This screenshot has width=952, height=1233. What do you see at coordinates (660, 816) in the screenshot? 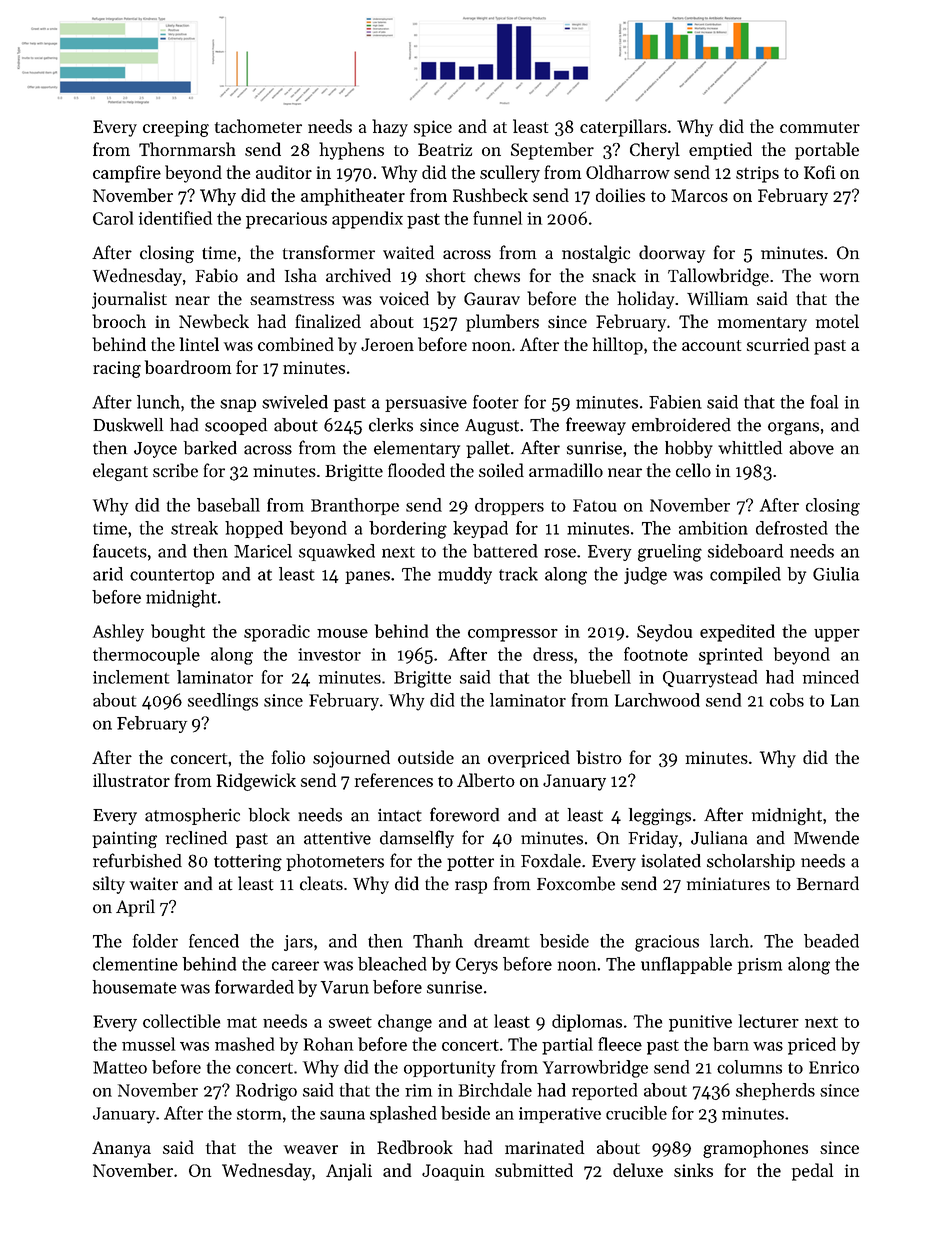
I see `leggings` at bounding box center [660, 816].
